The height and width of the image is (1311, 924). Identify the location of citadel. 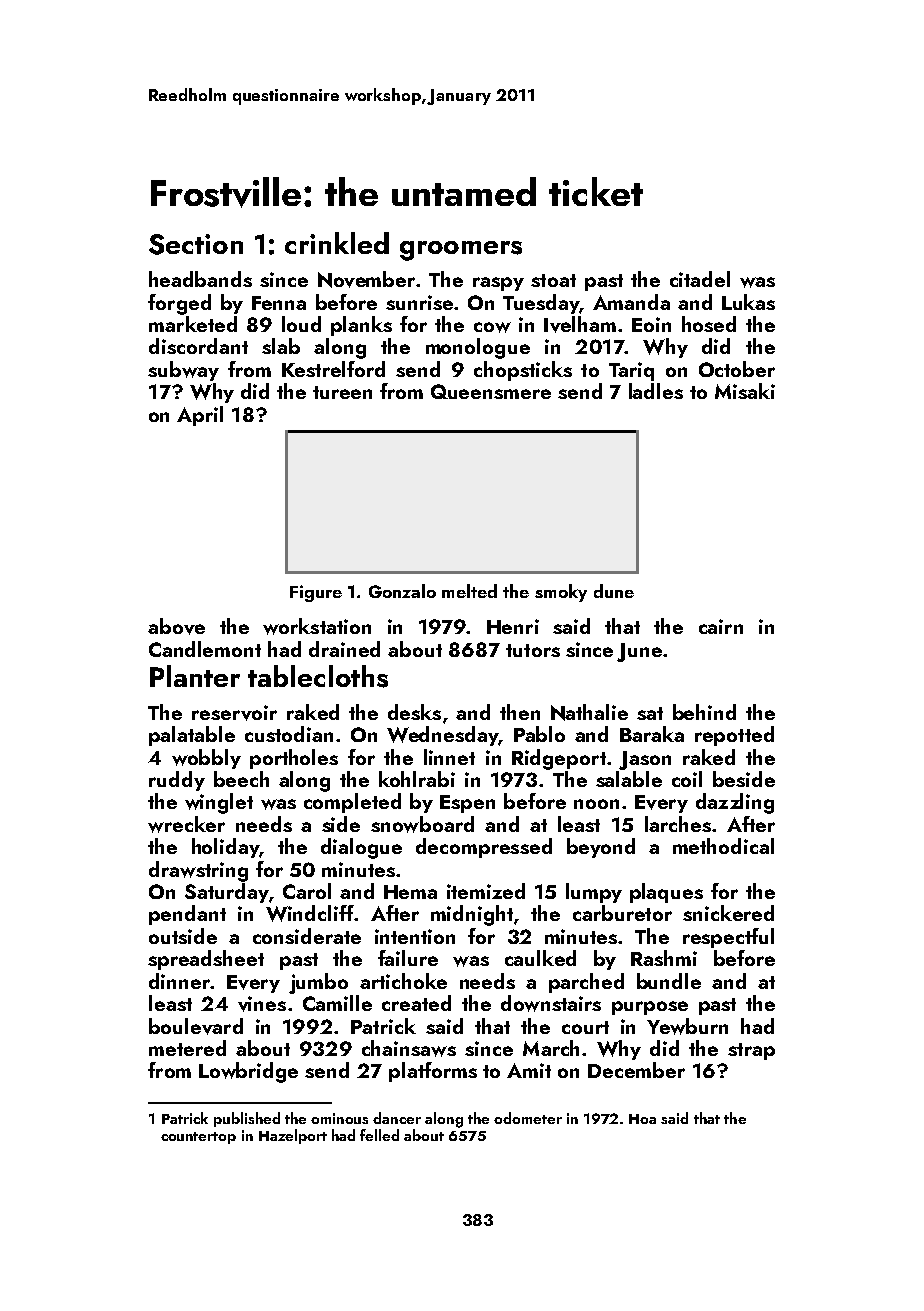
(700, 279).
